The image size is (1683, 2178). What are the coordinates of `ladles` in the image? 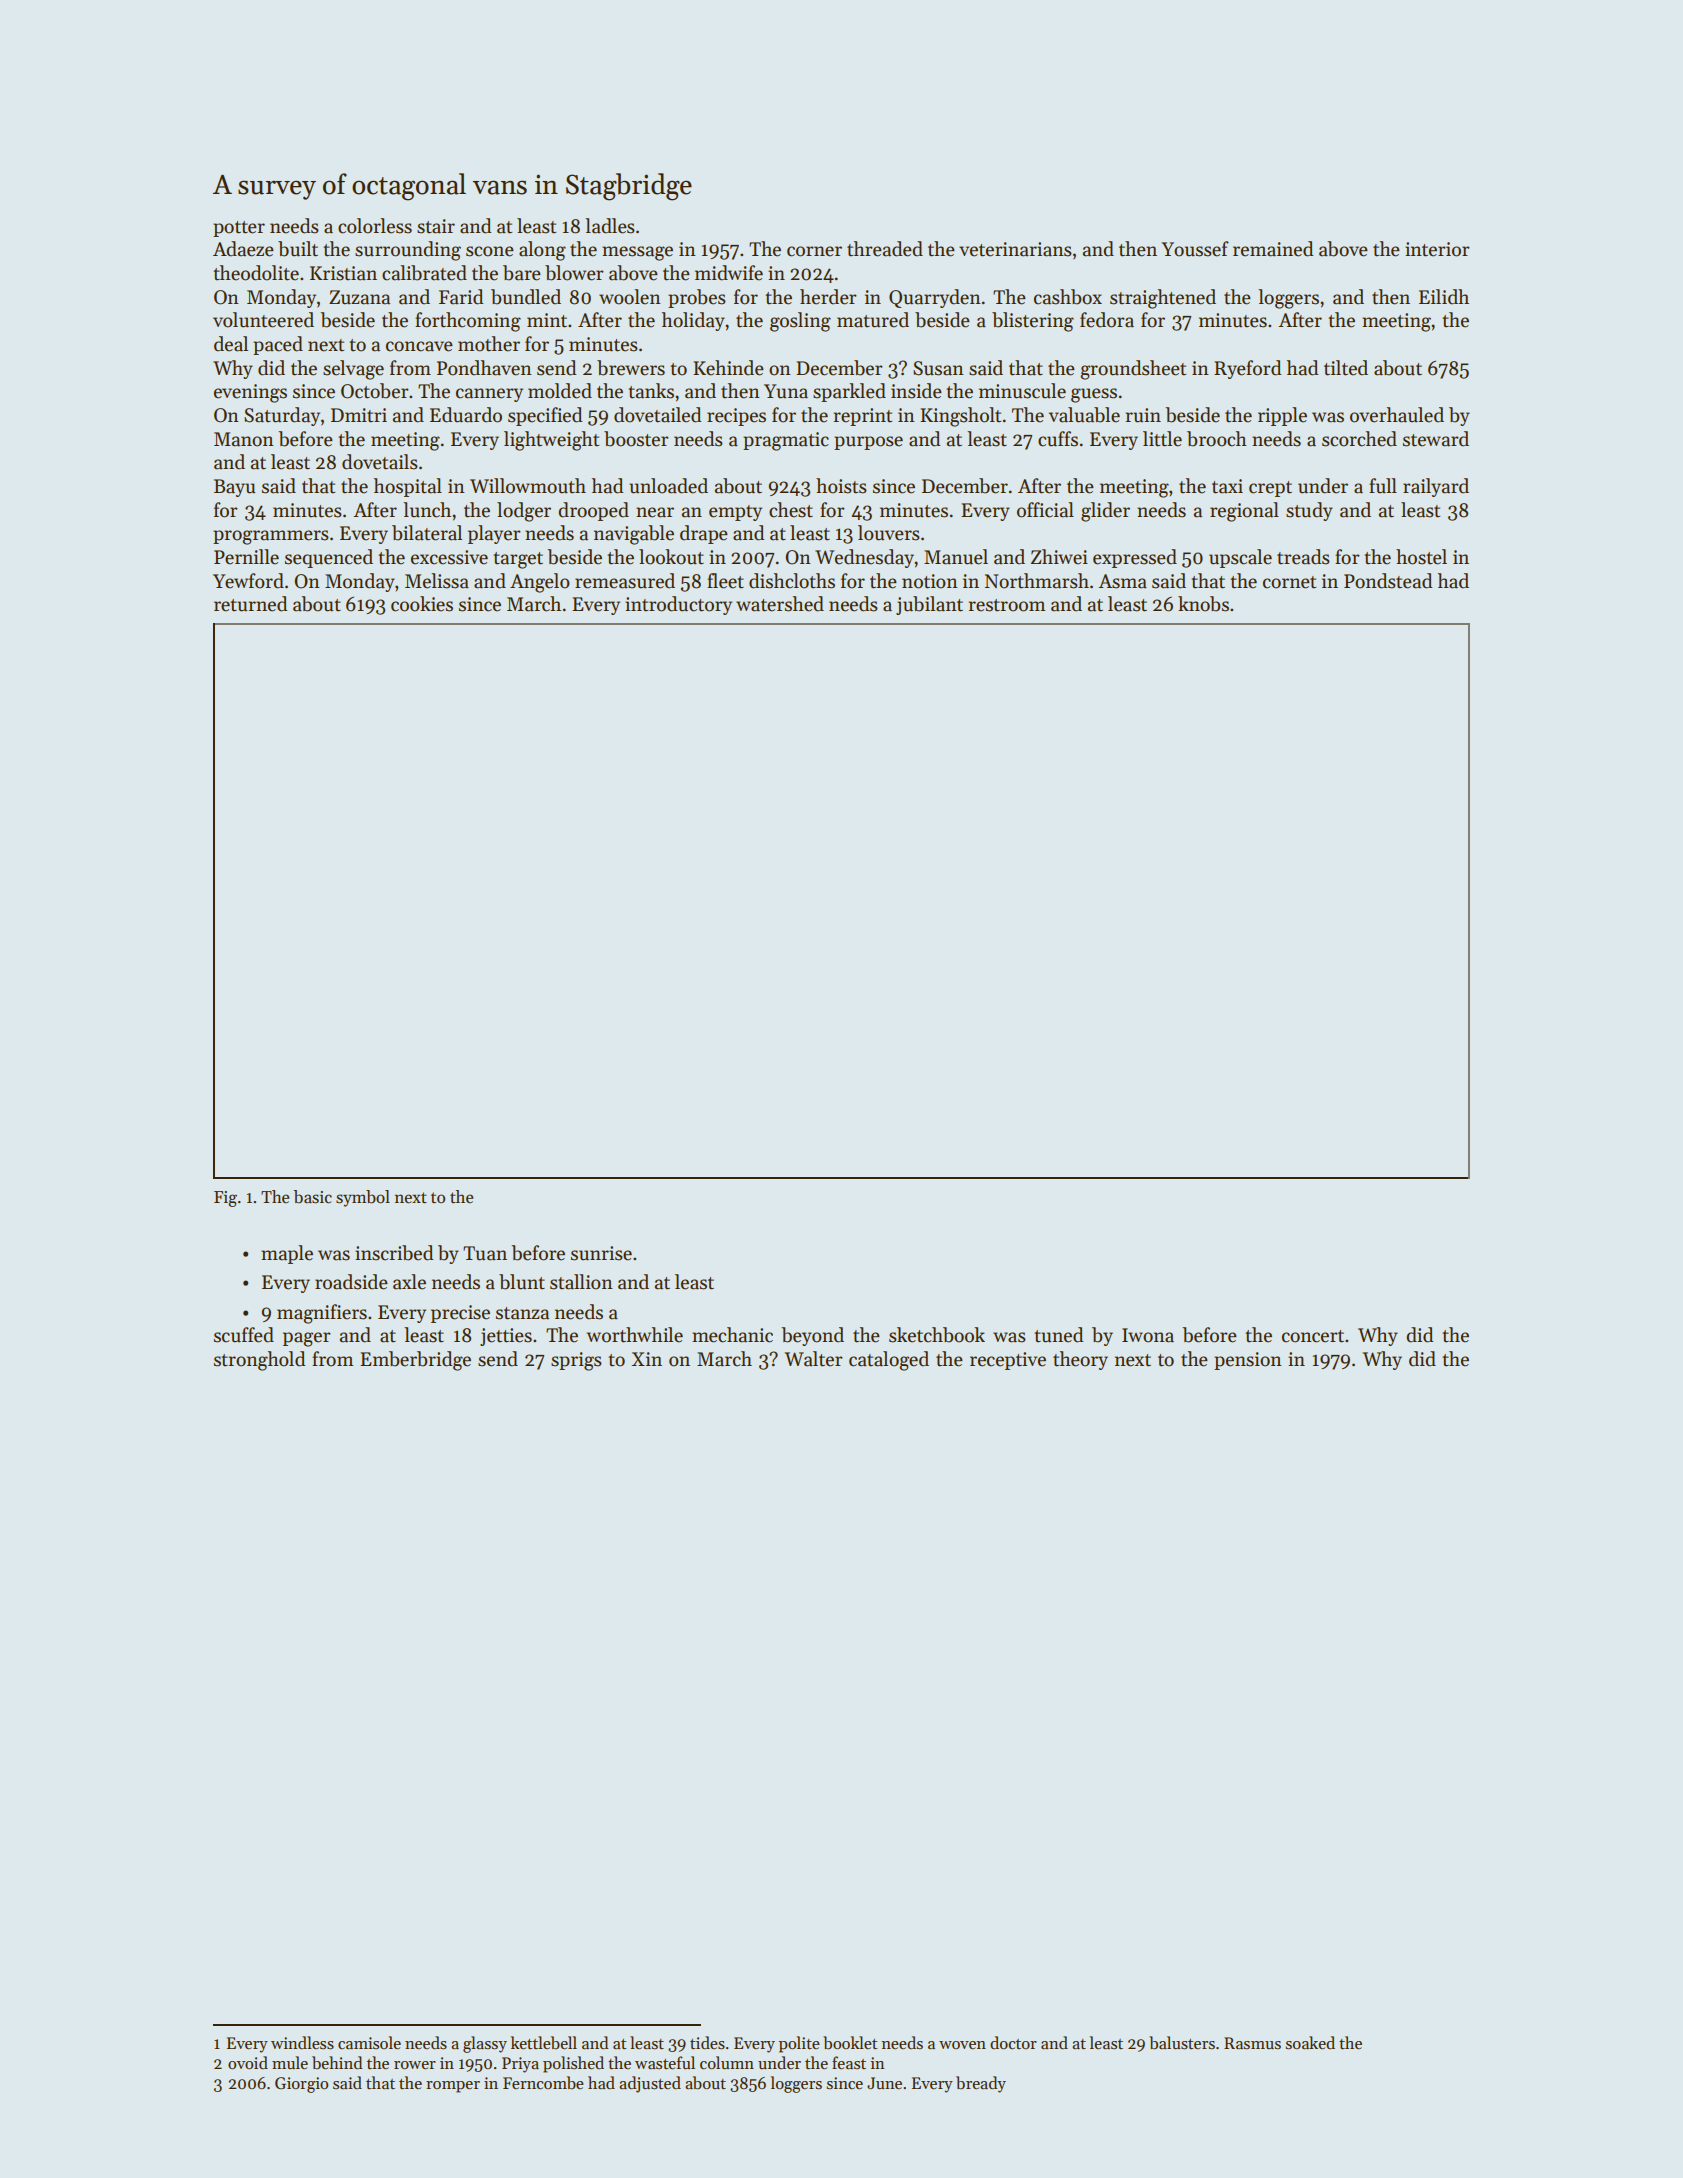 It's located at (610, 226).
